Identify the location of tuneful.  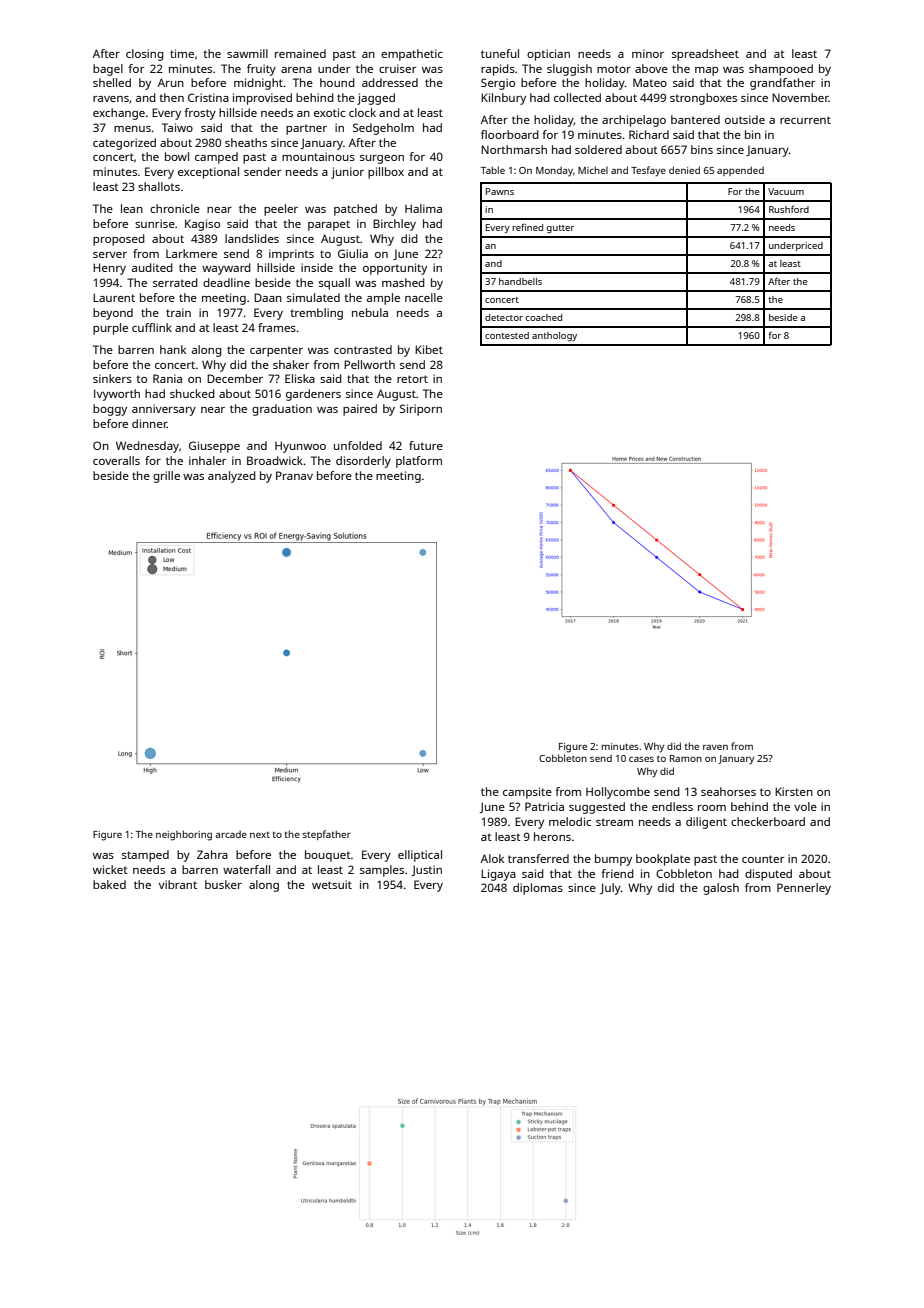
(500, 53).
